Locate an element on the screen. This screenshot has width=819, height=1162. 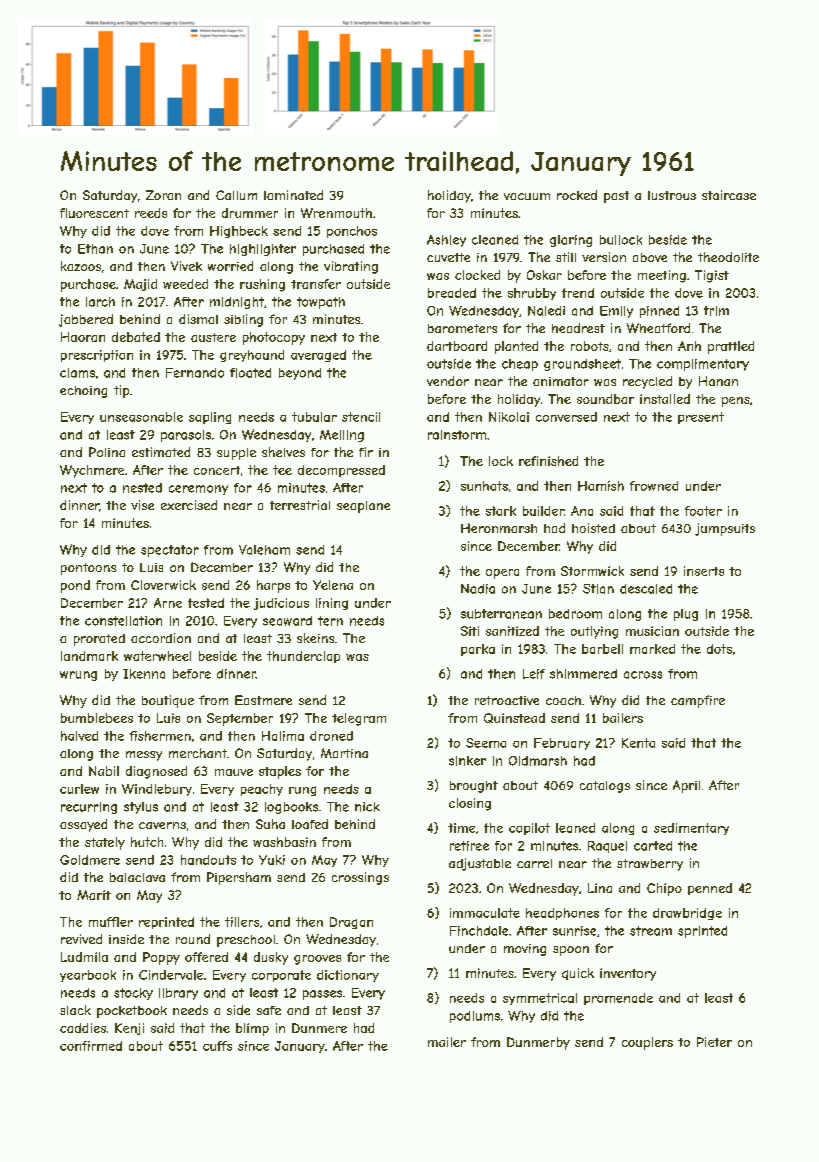
recurring is located at coordinates (89, 808).
